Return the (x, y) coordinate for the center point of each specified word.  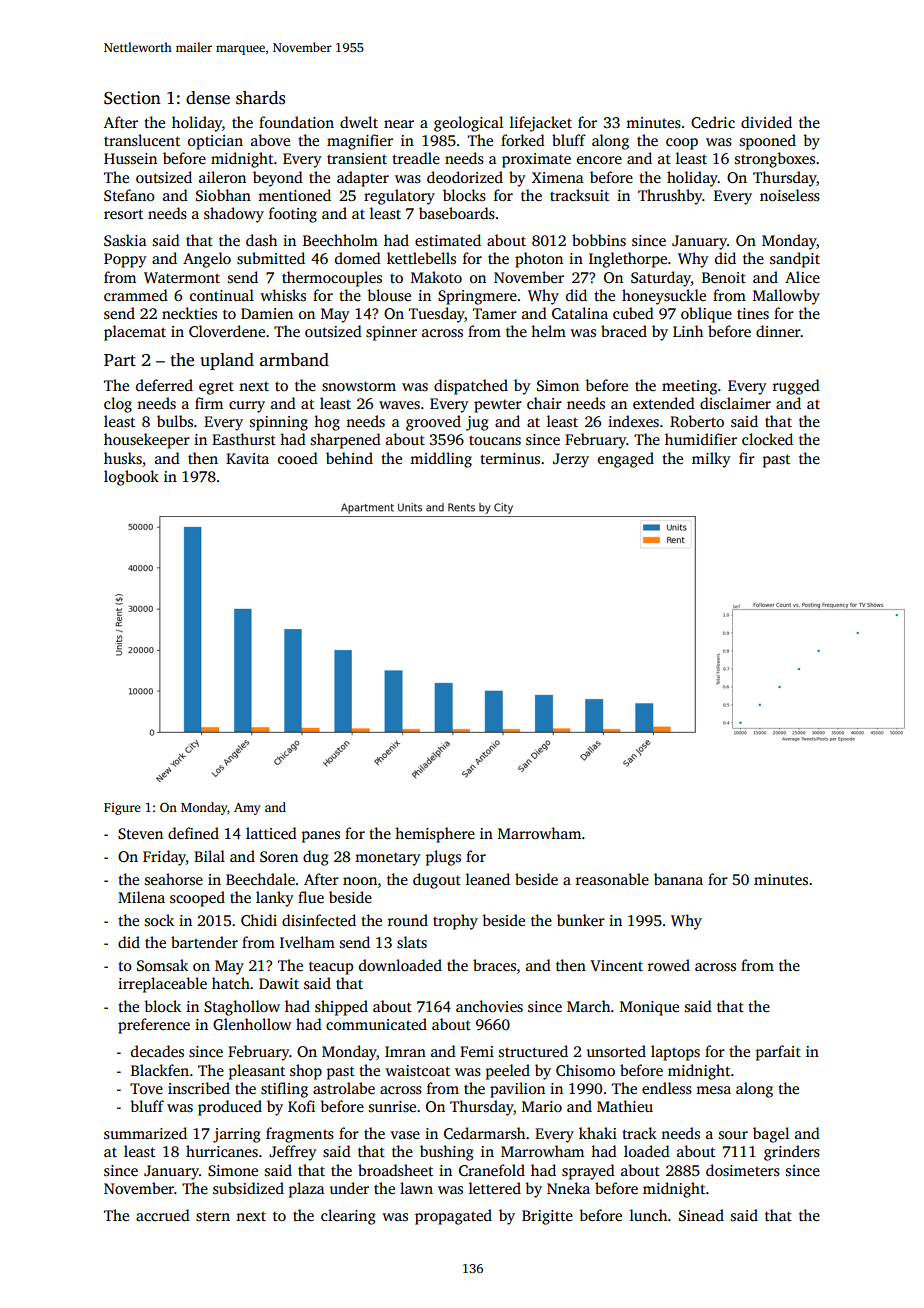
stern (213, 1216)
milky (711, 460)
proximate (536, 160)
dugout (437, 881)
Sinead (701, 1215)
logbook (131, 478)
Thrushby (670, 197)
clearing (348, 1217)
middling (441, 460)
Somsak (162, 965)
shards (260, 98)
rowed (669, 965)
